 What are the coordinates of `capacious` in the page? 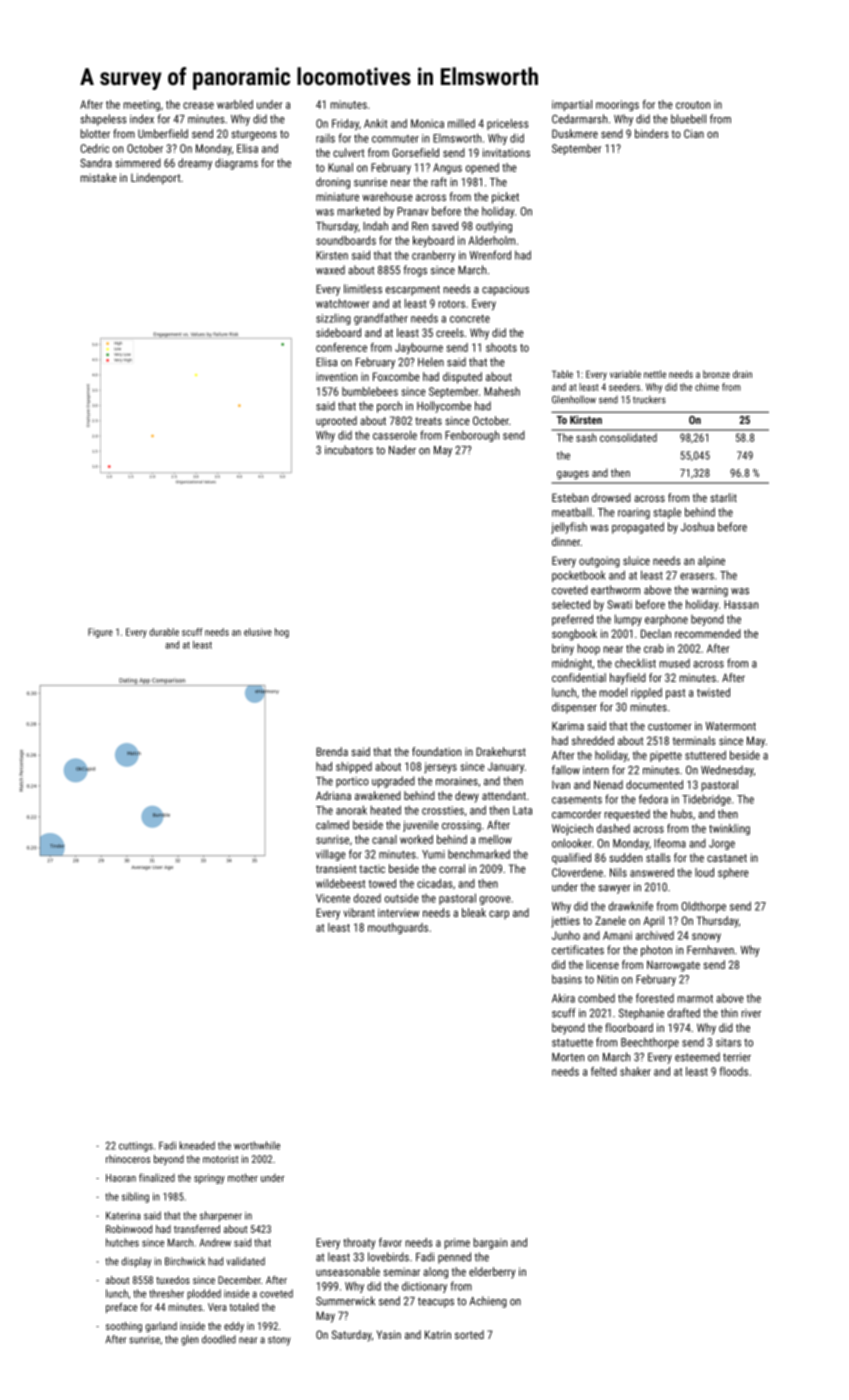 It's located at (505, 290).
